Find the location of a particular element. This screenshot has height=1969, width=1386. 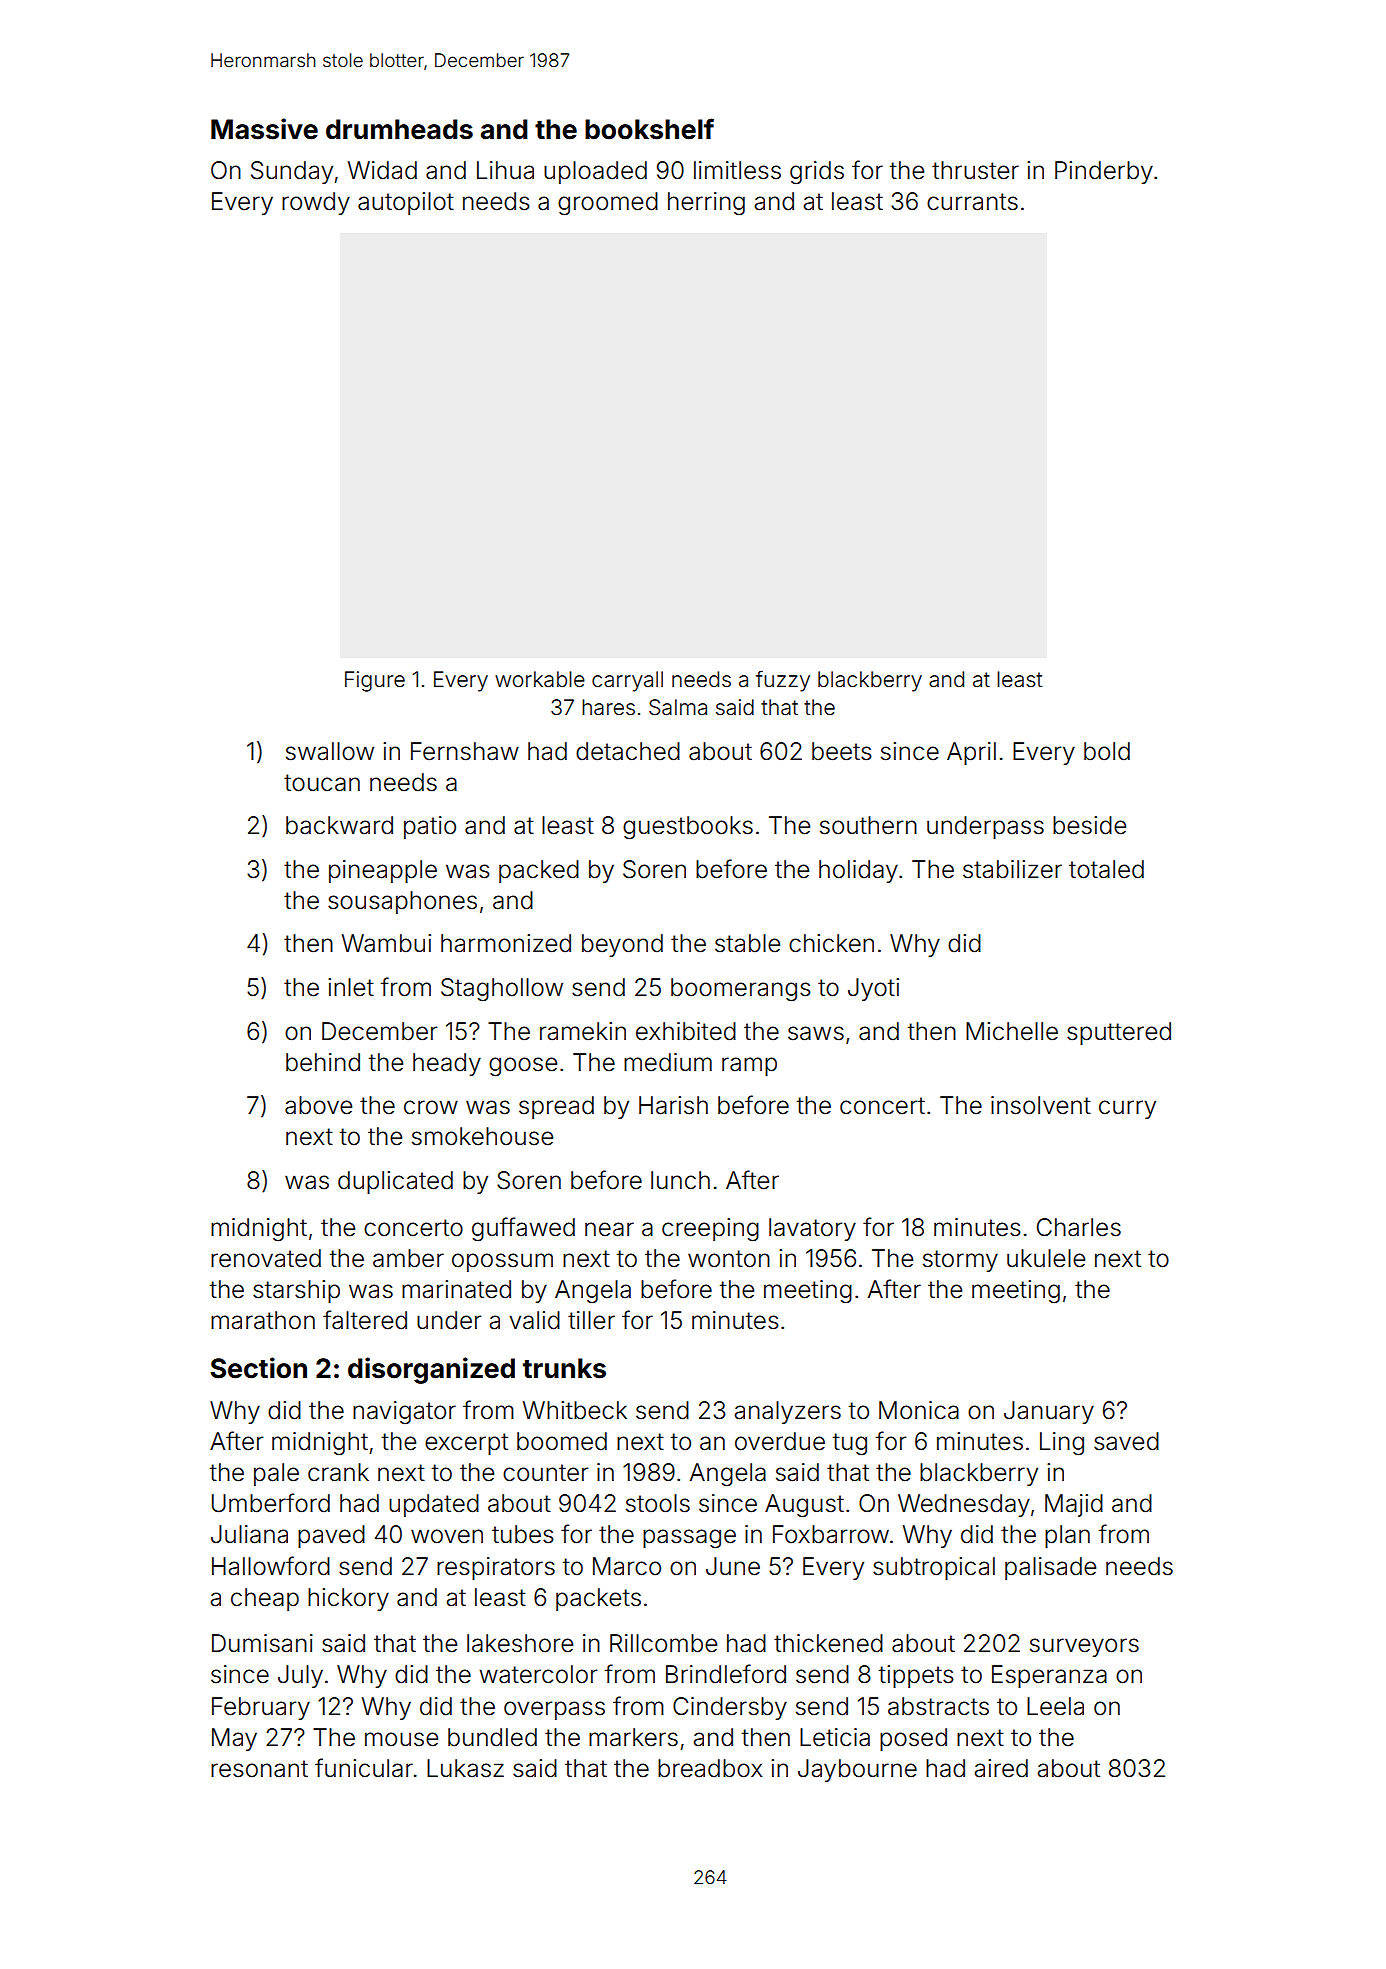

carryall is located at coordinates (627, 681).
